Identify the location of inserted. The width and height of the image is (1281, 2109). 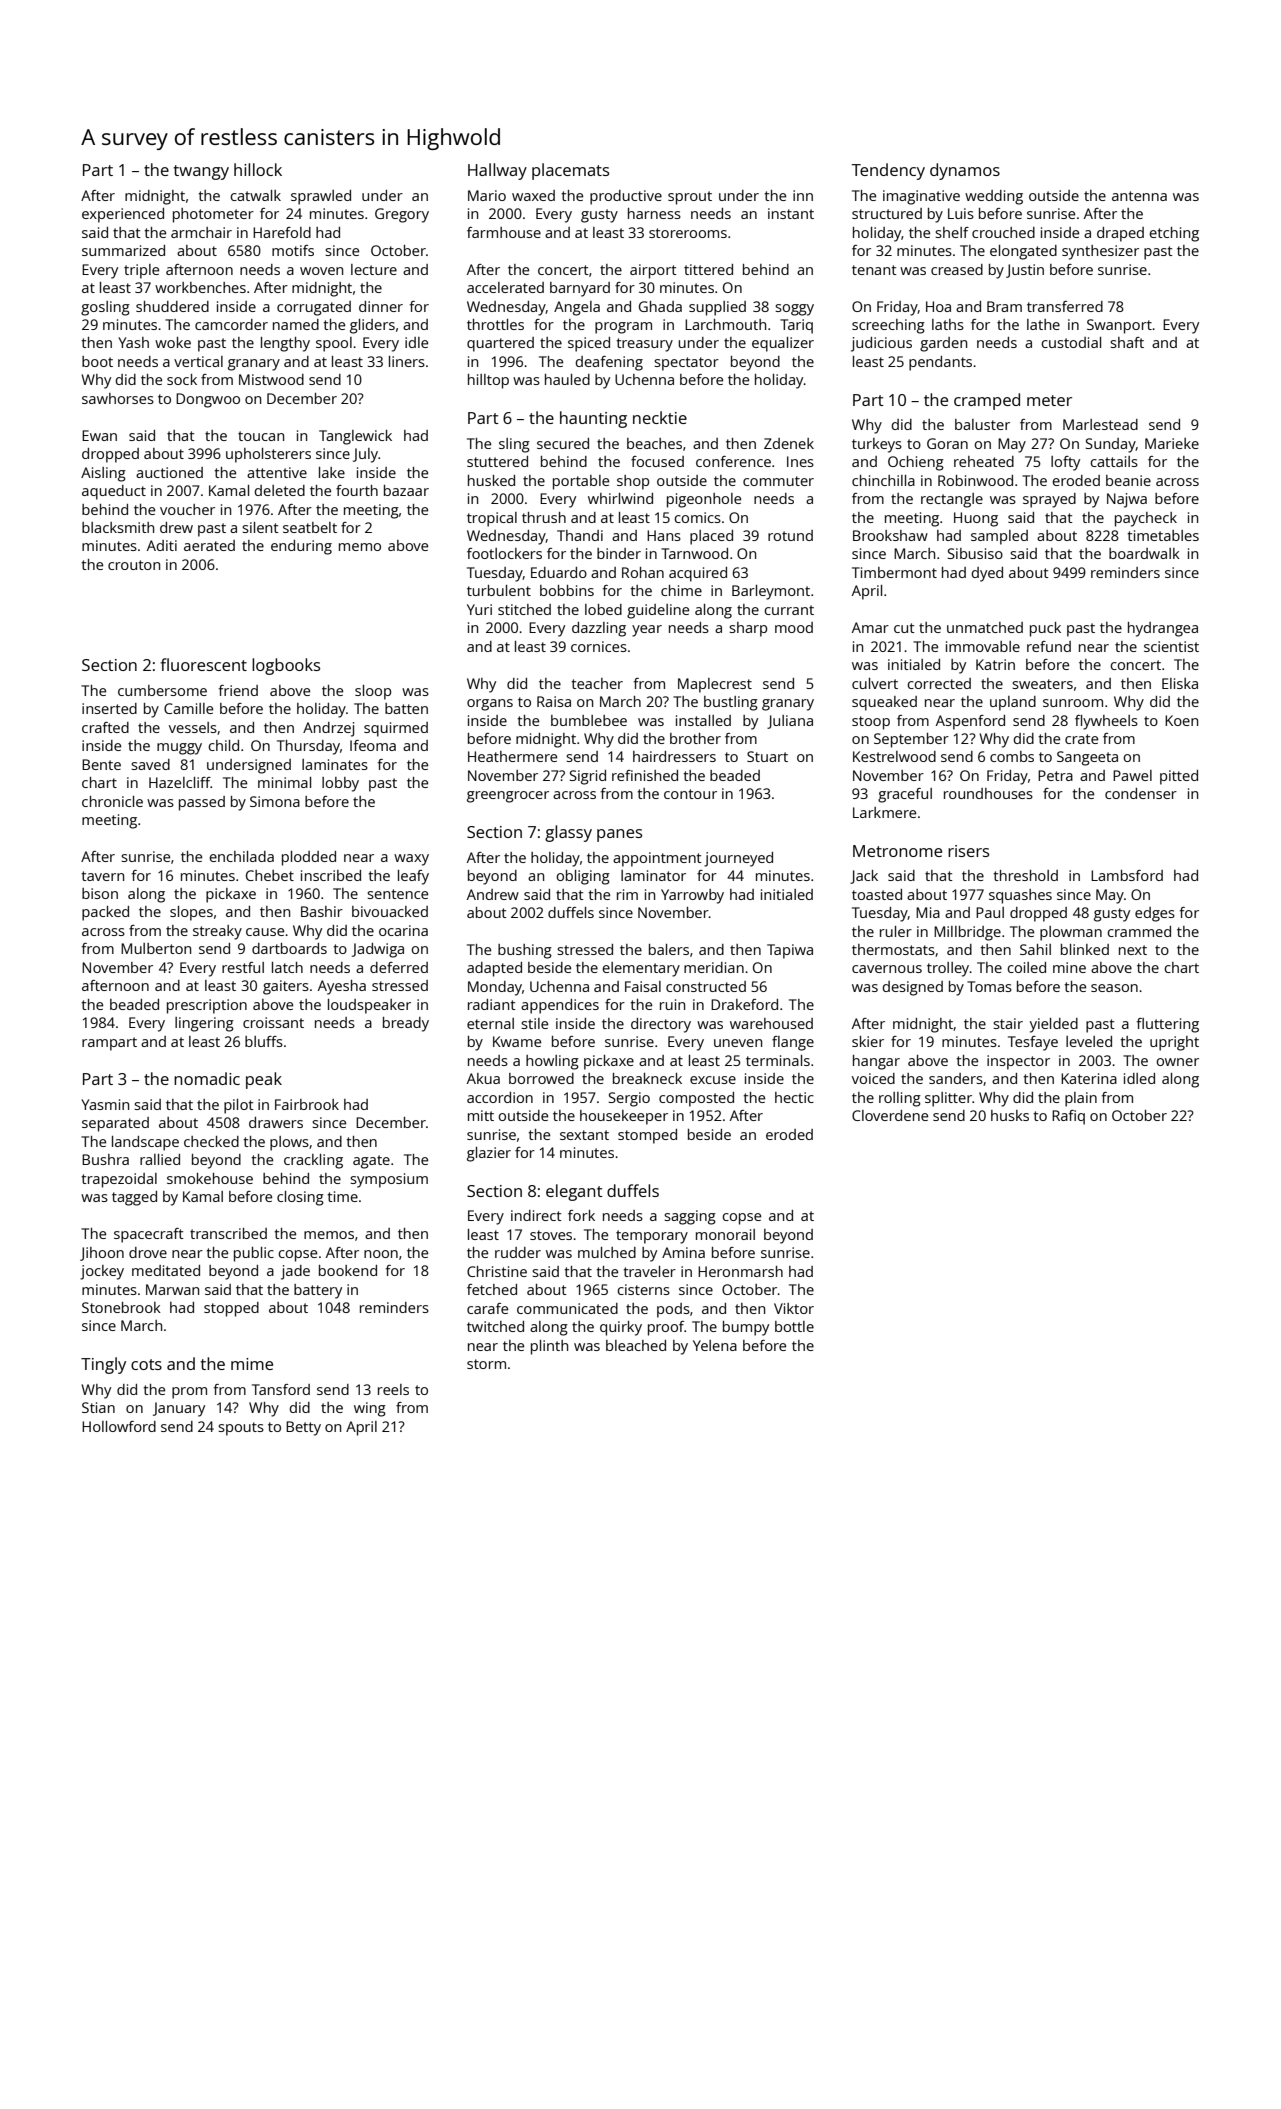
(109, 708).
